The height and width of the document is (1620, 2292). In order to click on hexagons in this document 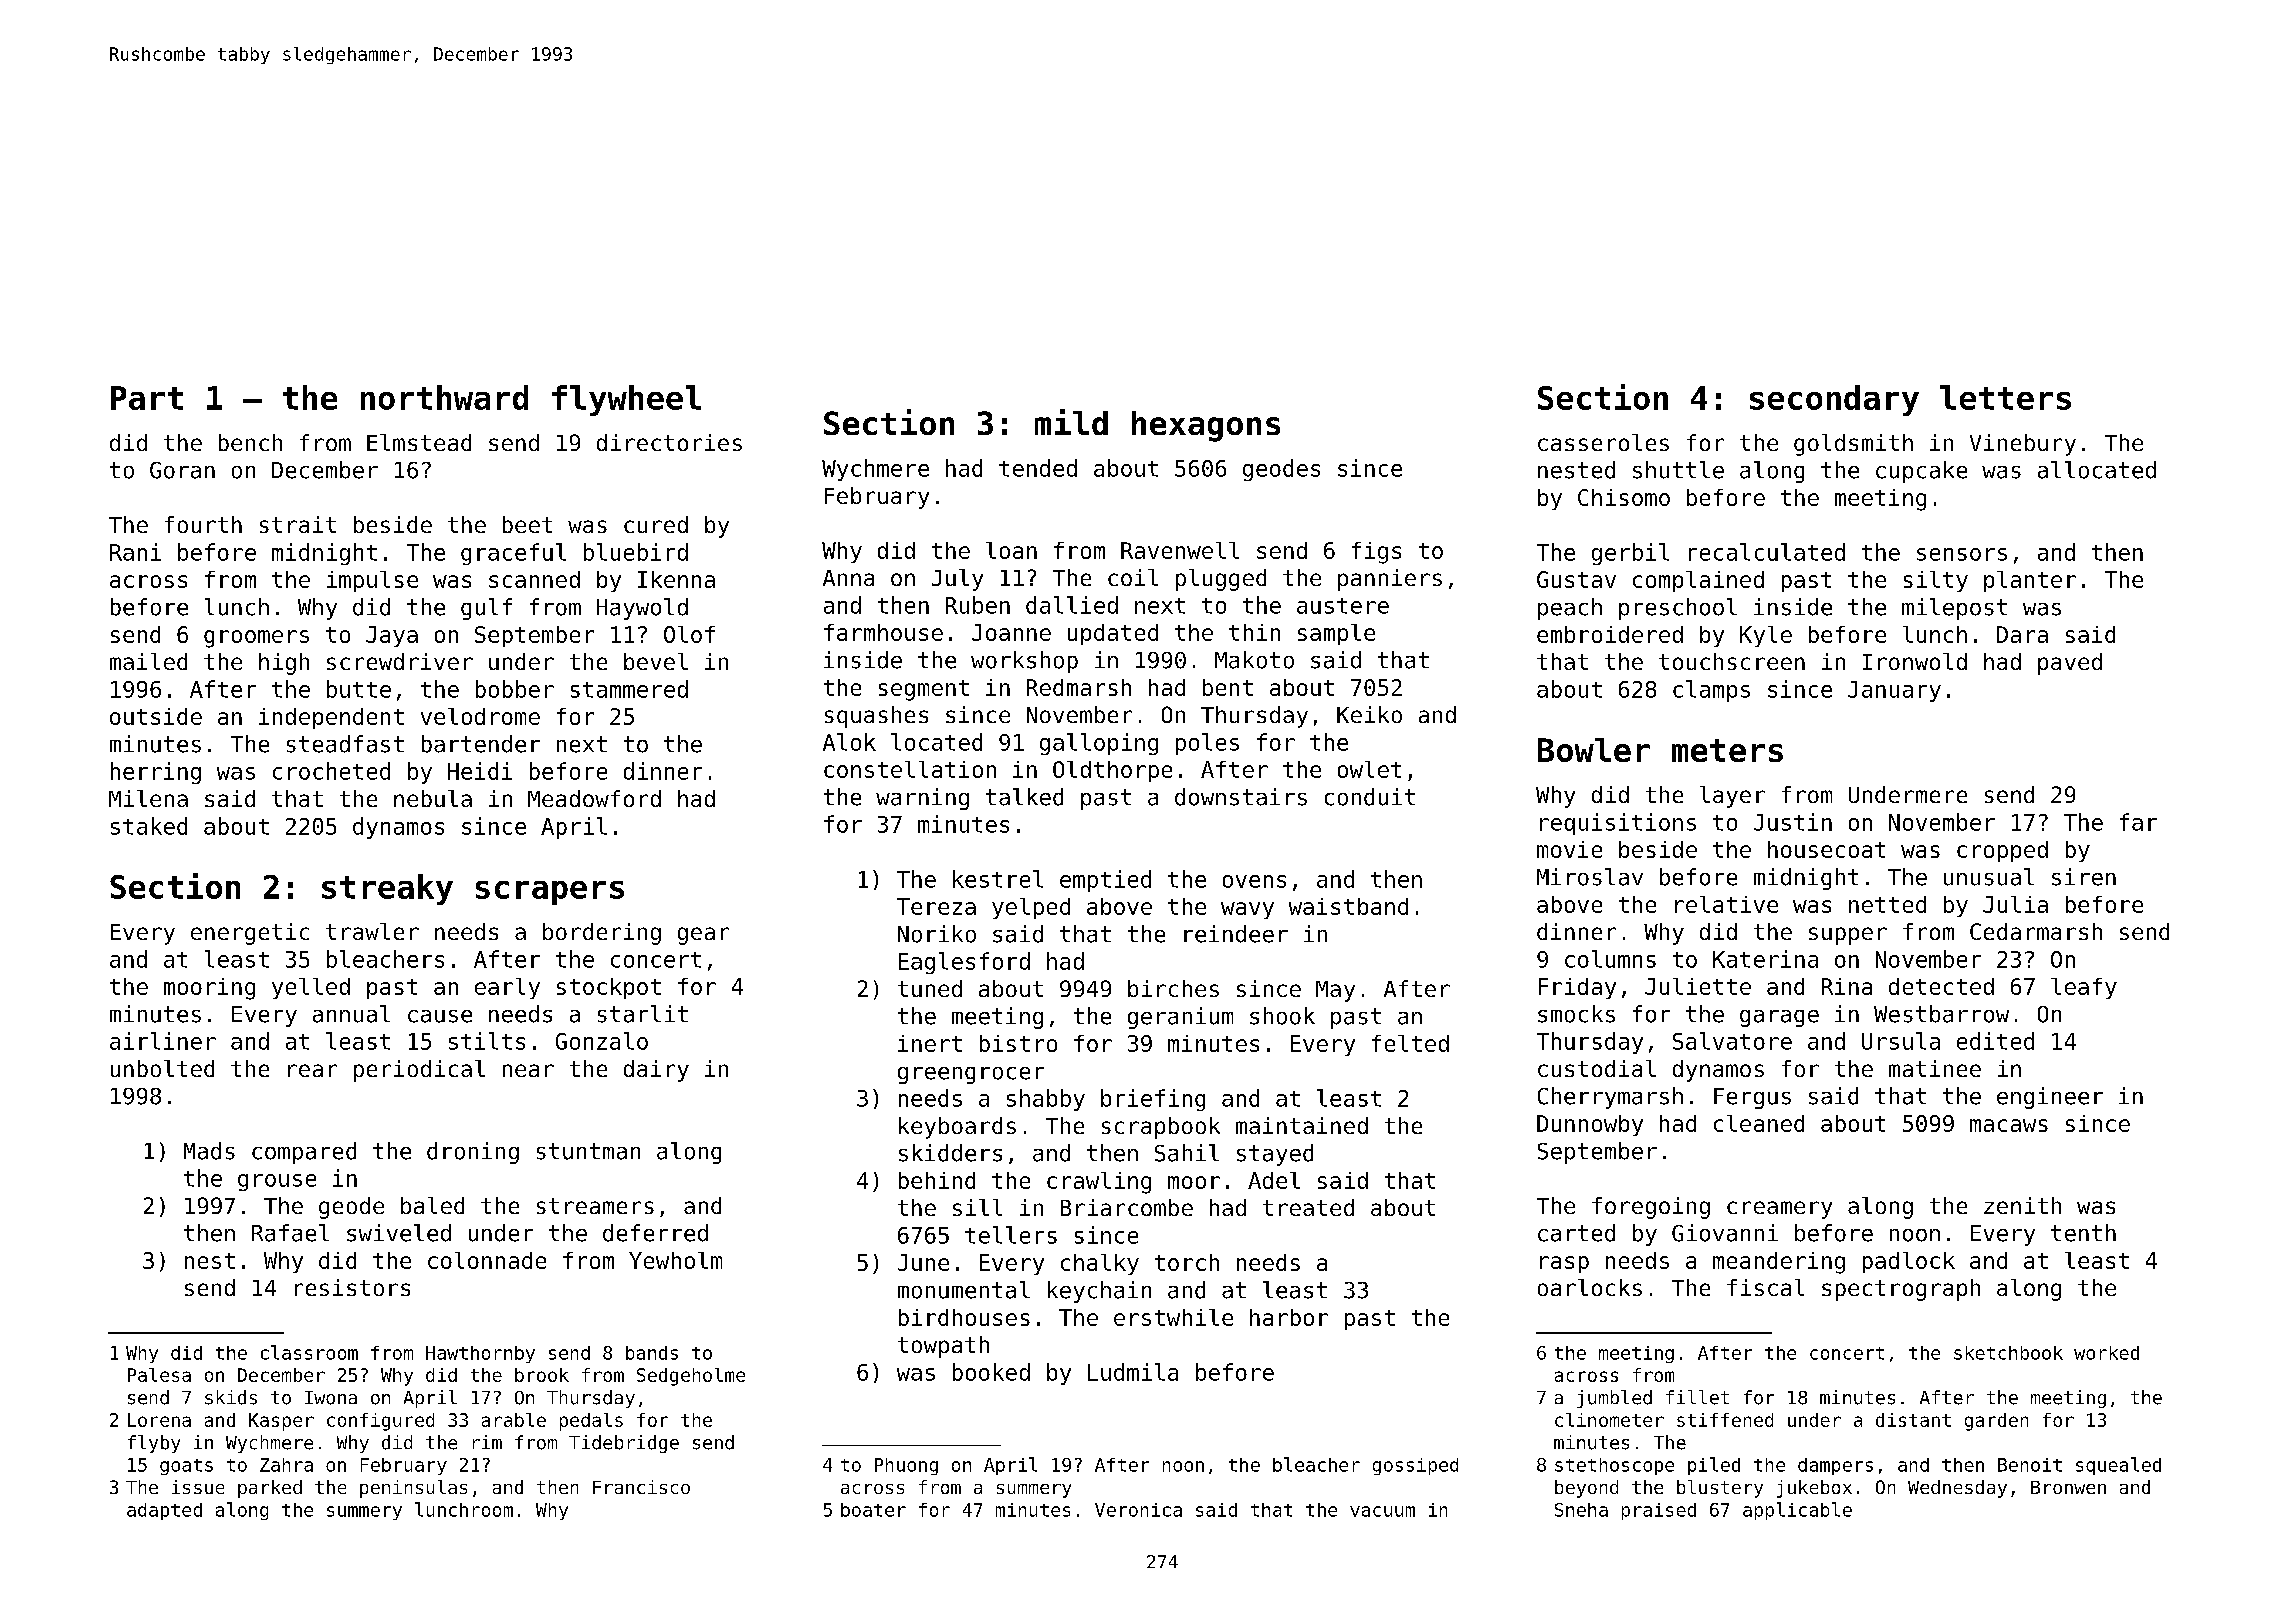, I will do `click(1206, 426)`.
